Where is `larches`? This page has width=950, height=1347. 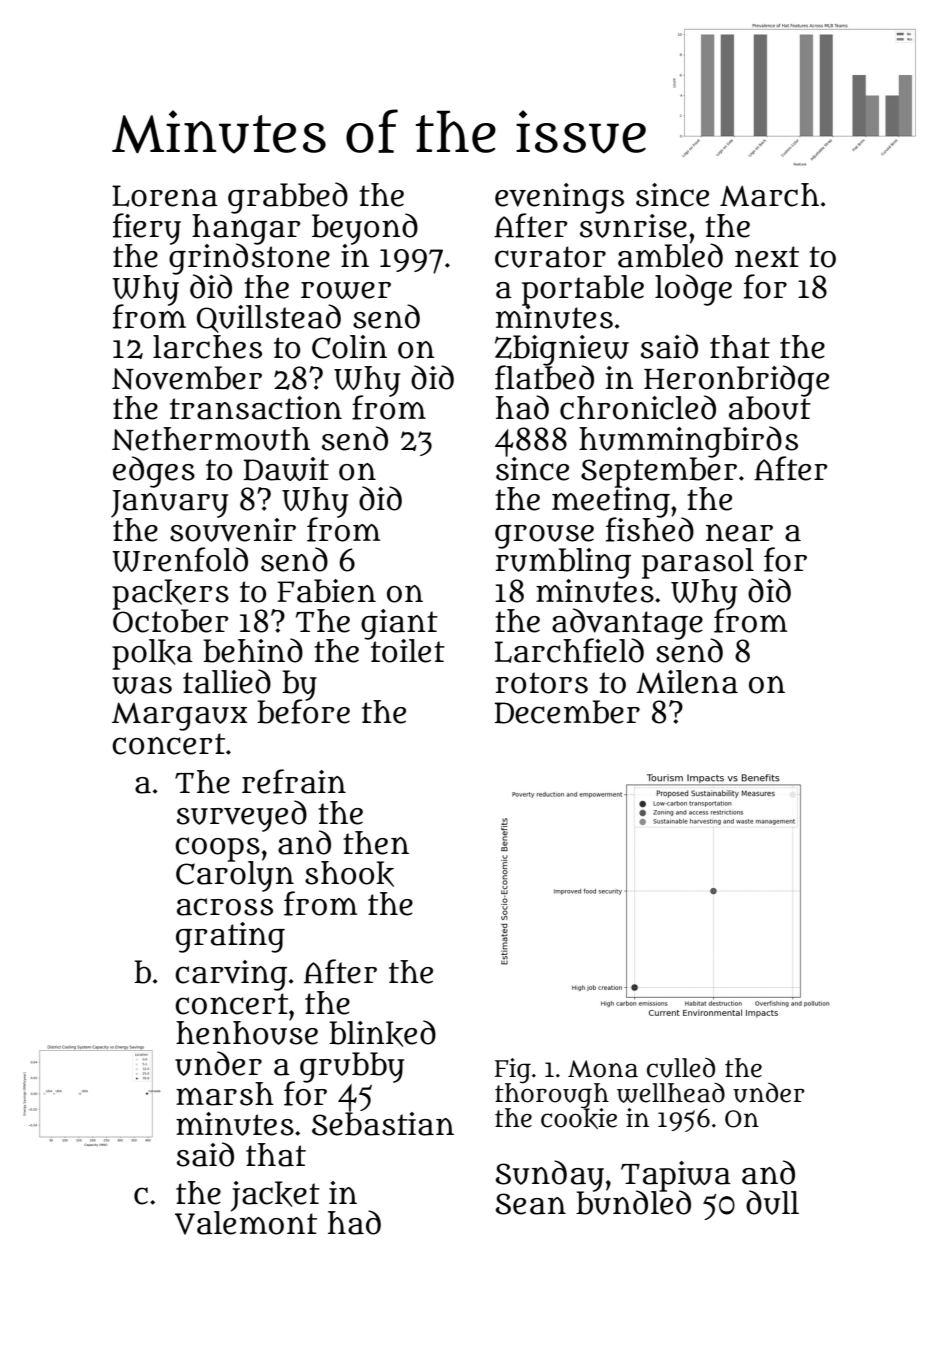
larches is located at coordinates (207, 347).
